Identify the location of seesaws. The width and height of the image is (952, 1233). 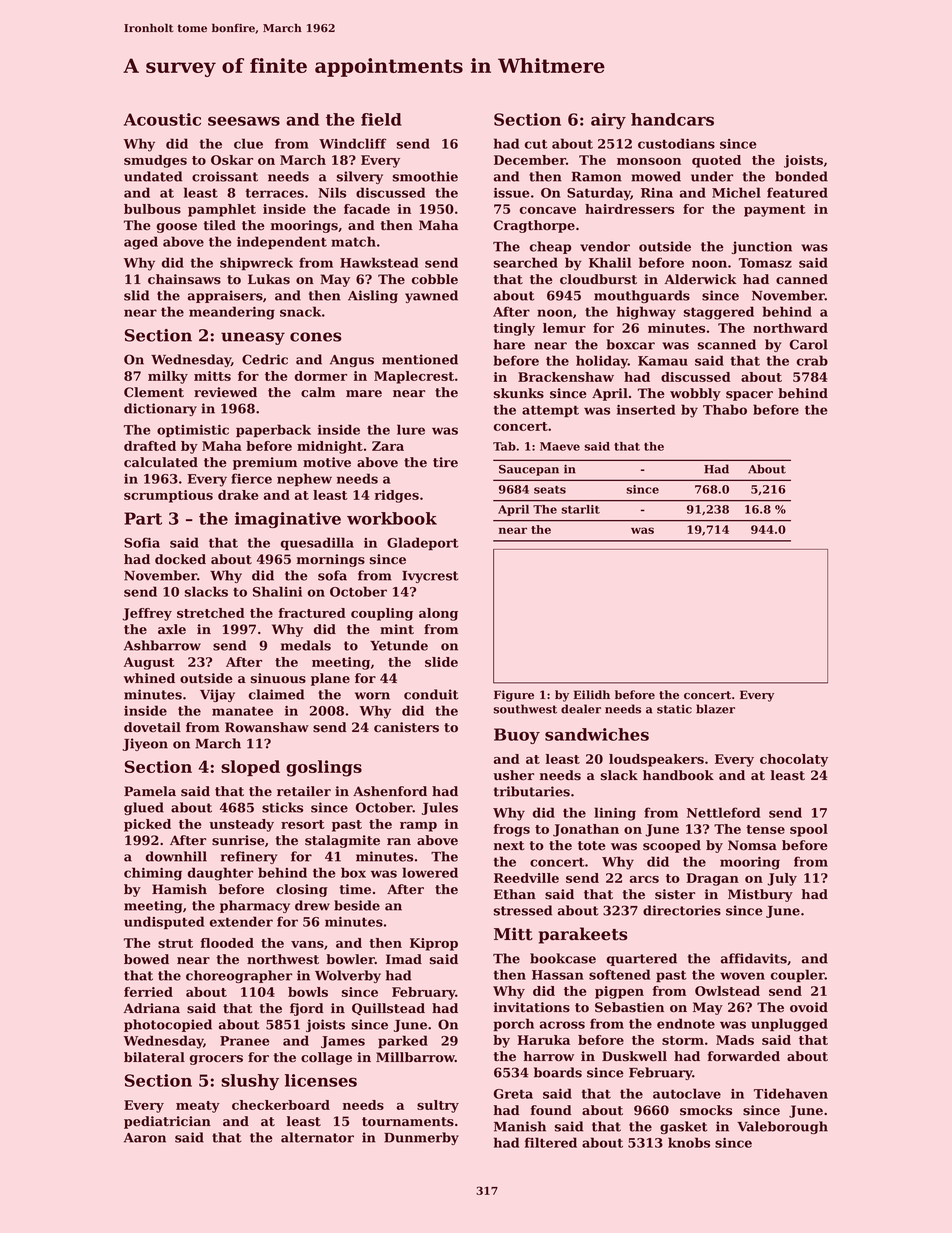
(244, 121).
